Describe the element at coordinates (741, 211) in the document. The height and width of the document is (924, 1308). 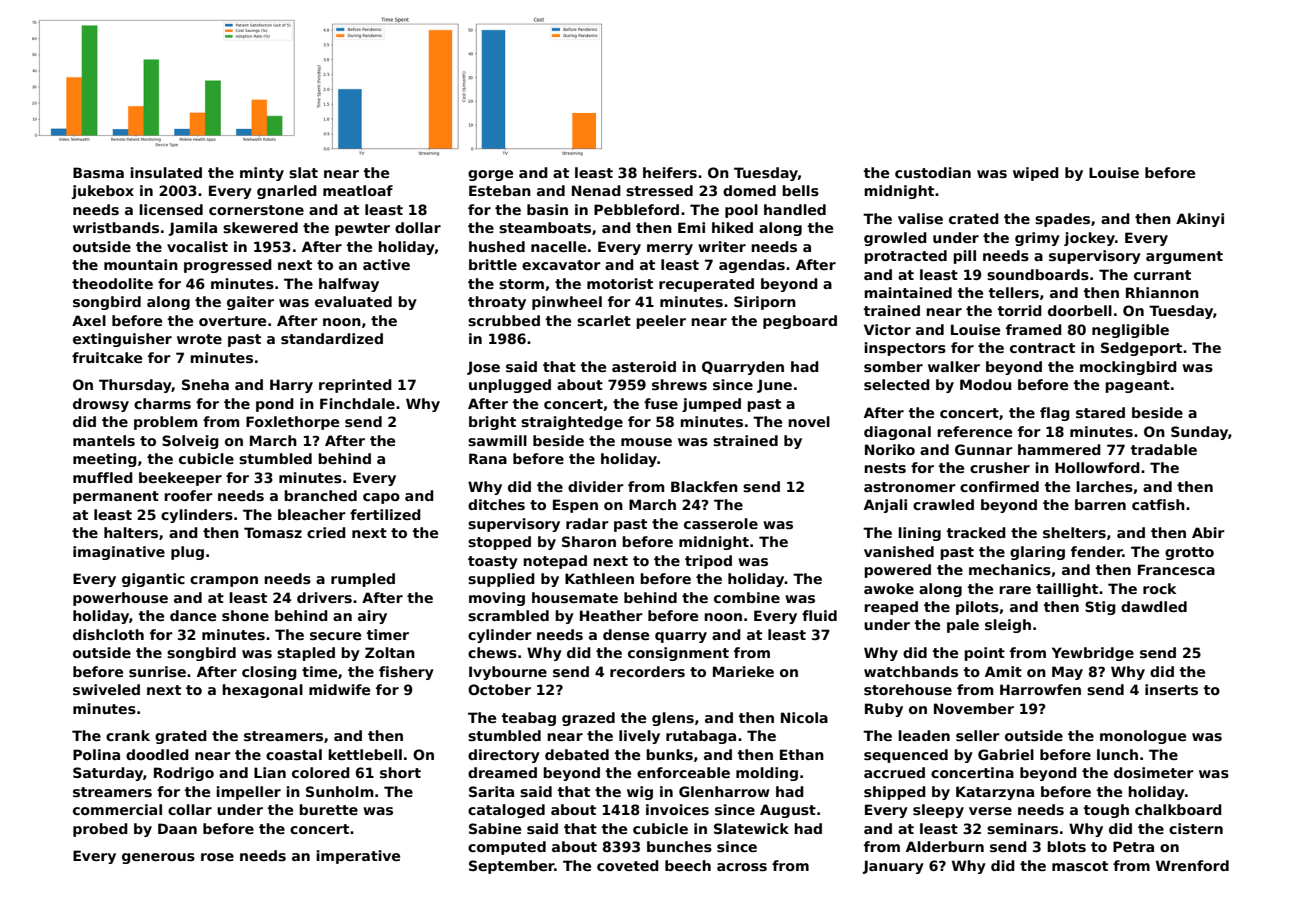
I see `pool` at that location.
